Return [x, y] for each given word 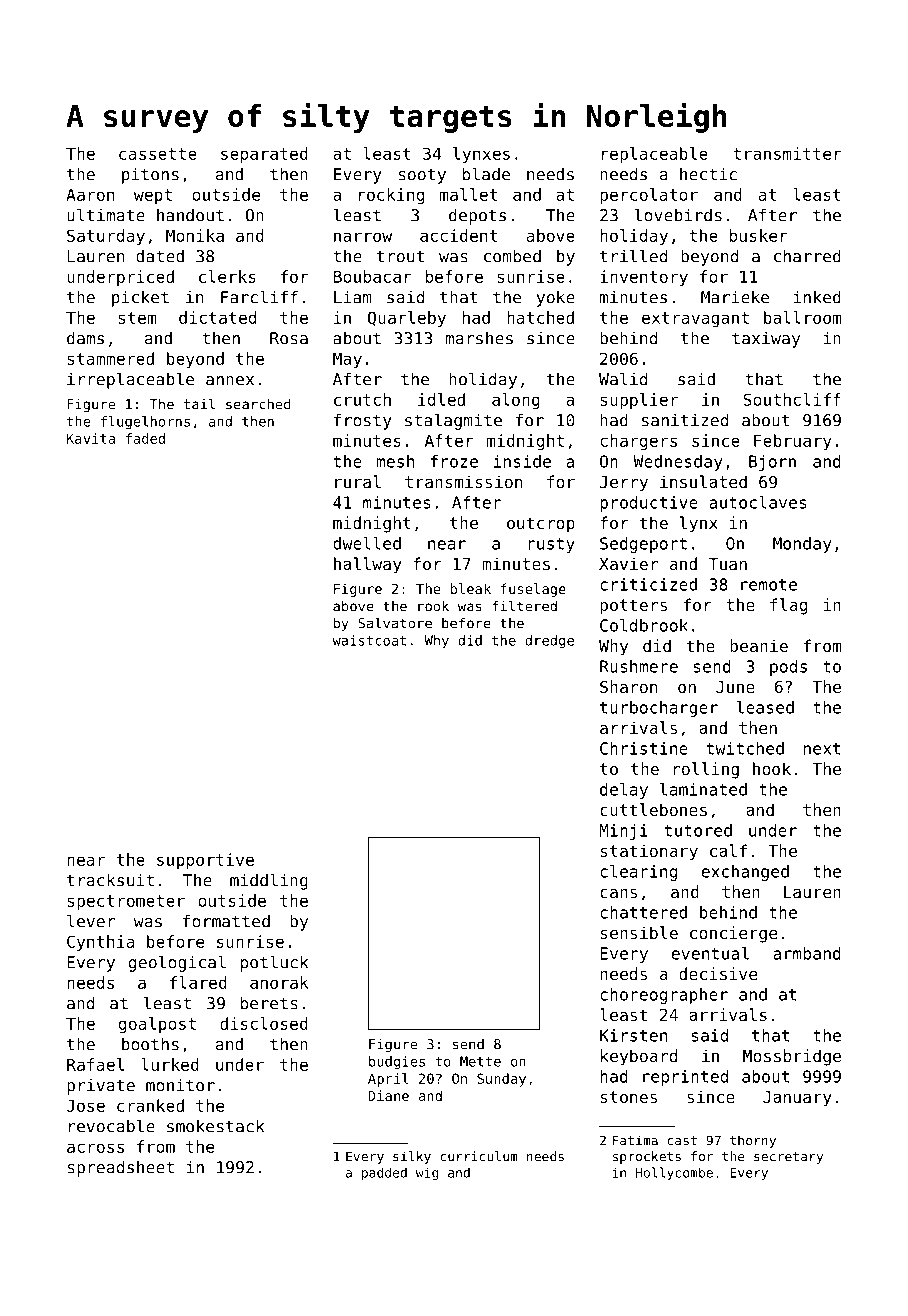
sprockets [647, 1157]
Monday [802, 545]
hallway [368, 565]
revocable [112, 1126]
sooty [422, 176]
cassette [158, 154]
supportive [205, 861]
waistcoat [369, 640]
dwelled [367, 543]
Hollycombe [674, 1173]
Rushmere [639, 666]
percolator [649, 196]
